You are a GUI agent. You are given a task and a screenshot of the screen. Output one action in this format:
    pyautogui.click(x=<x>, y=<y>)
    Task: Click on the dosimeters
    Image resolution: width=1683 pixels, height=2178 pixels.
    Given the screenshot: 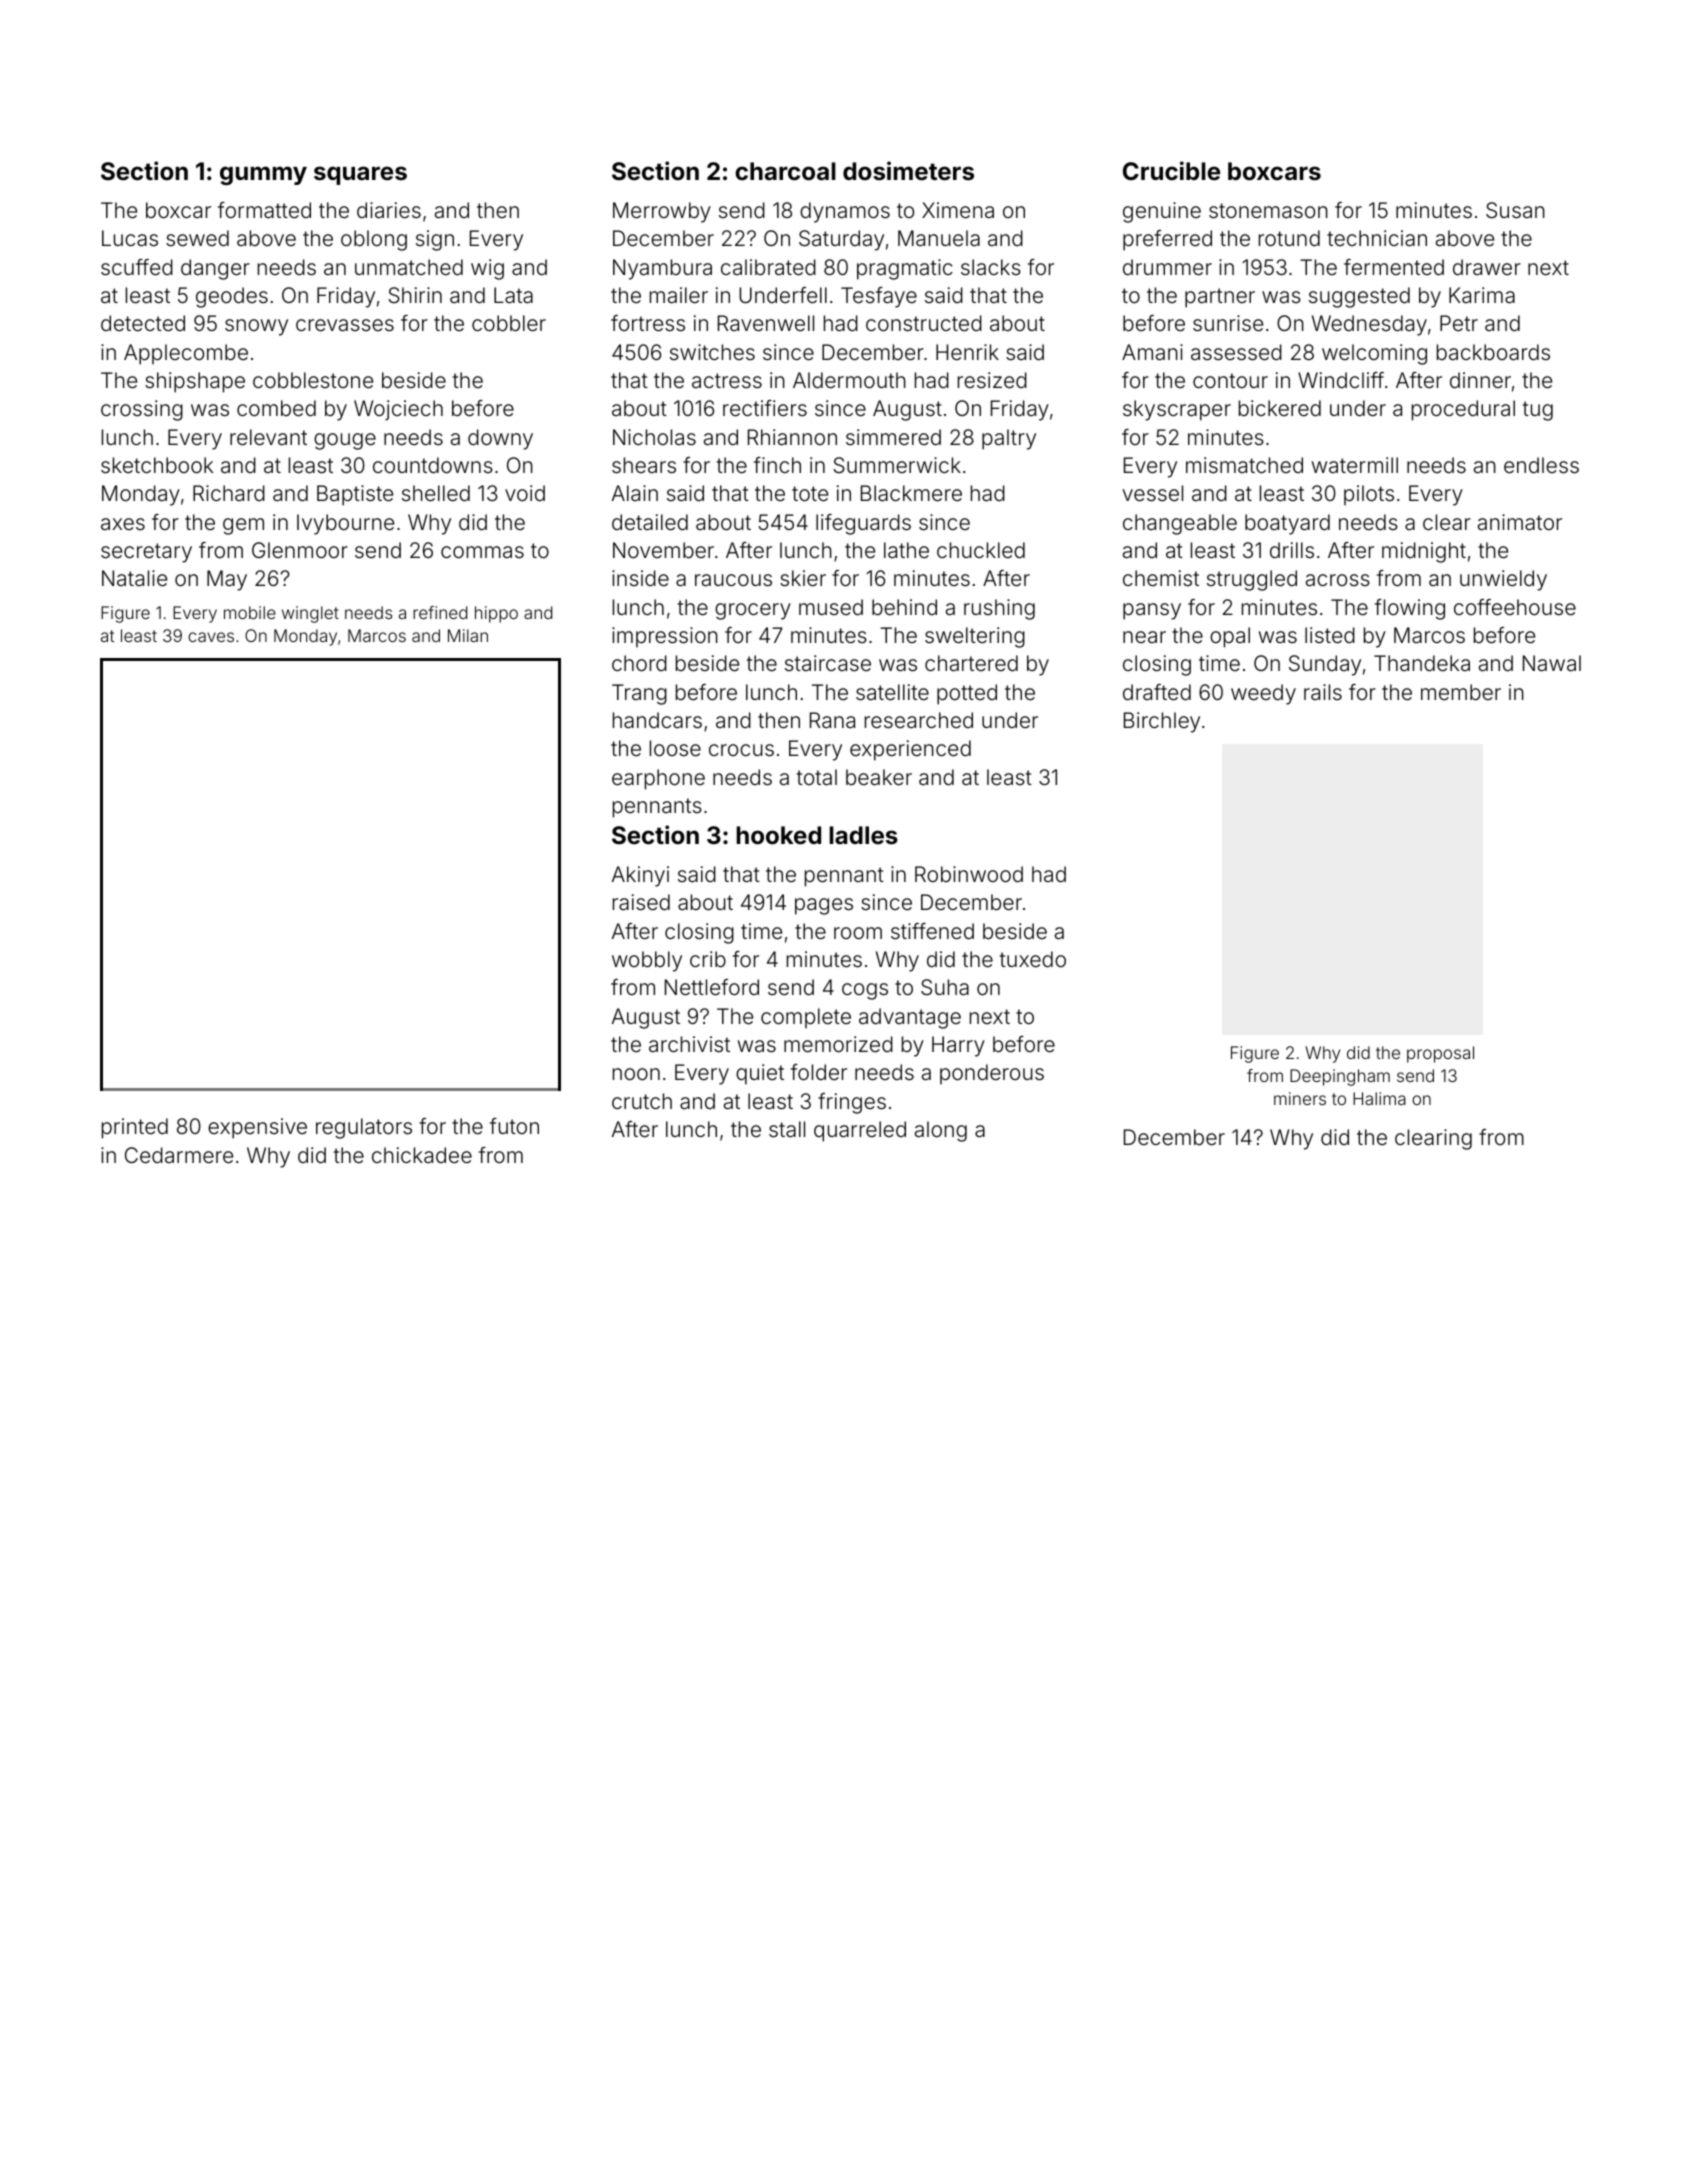 What is the action you would take?
    pyautogui.click(x=908, y=171)
